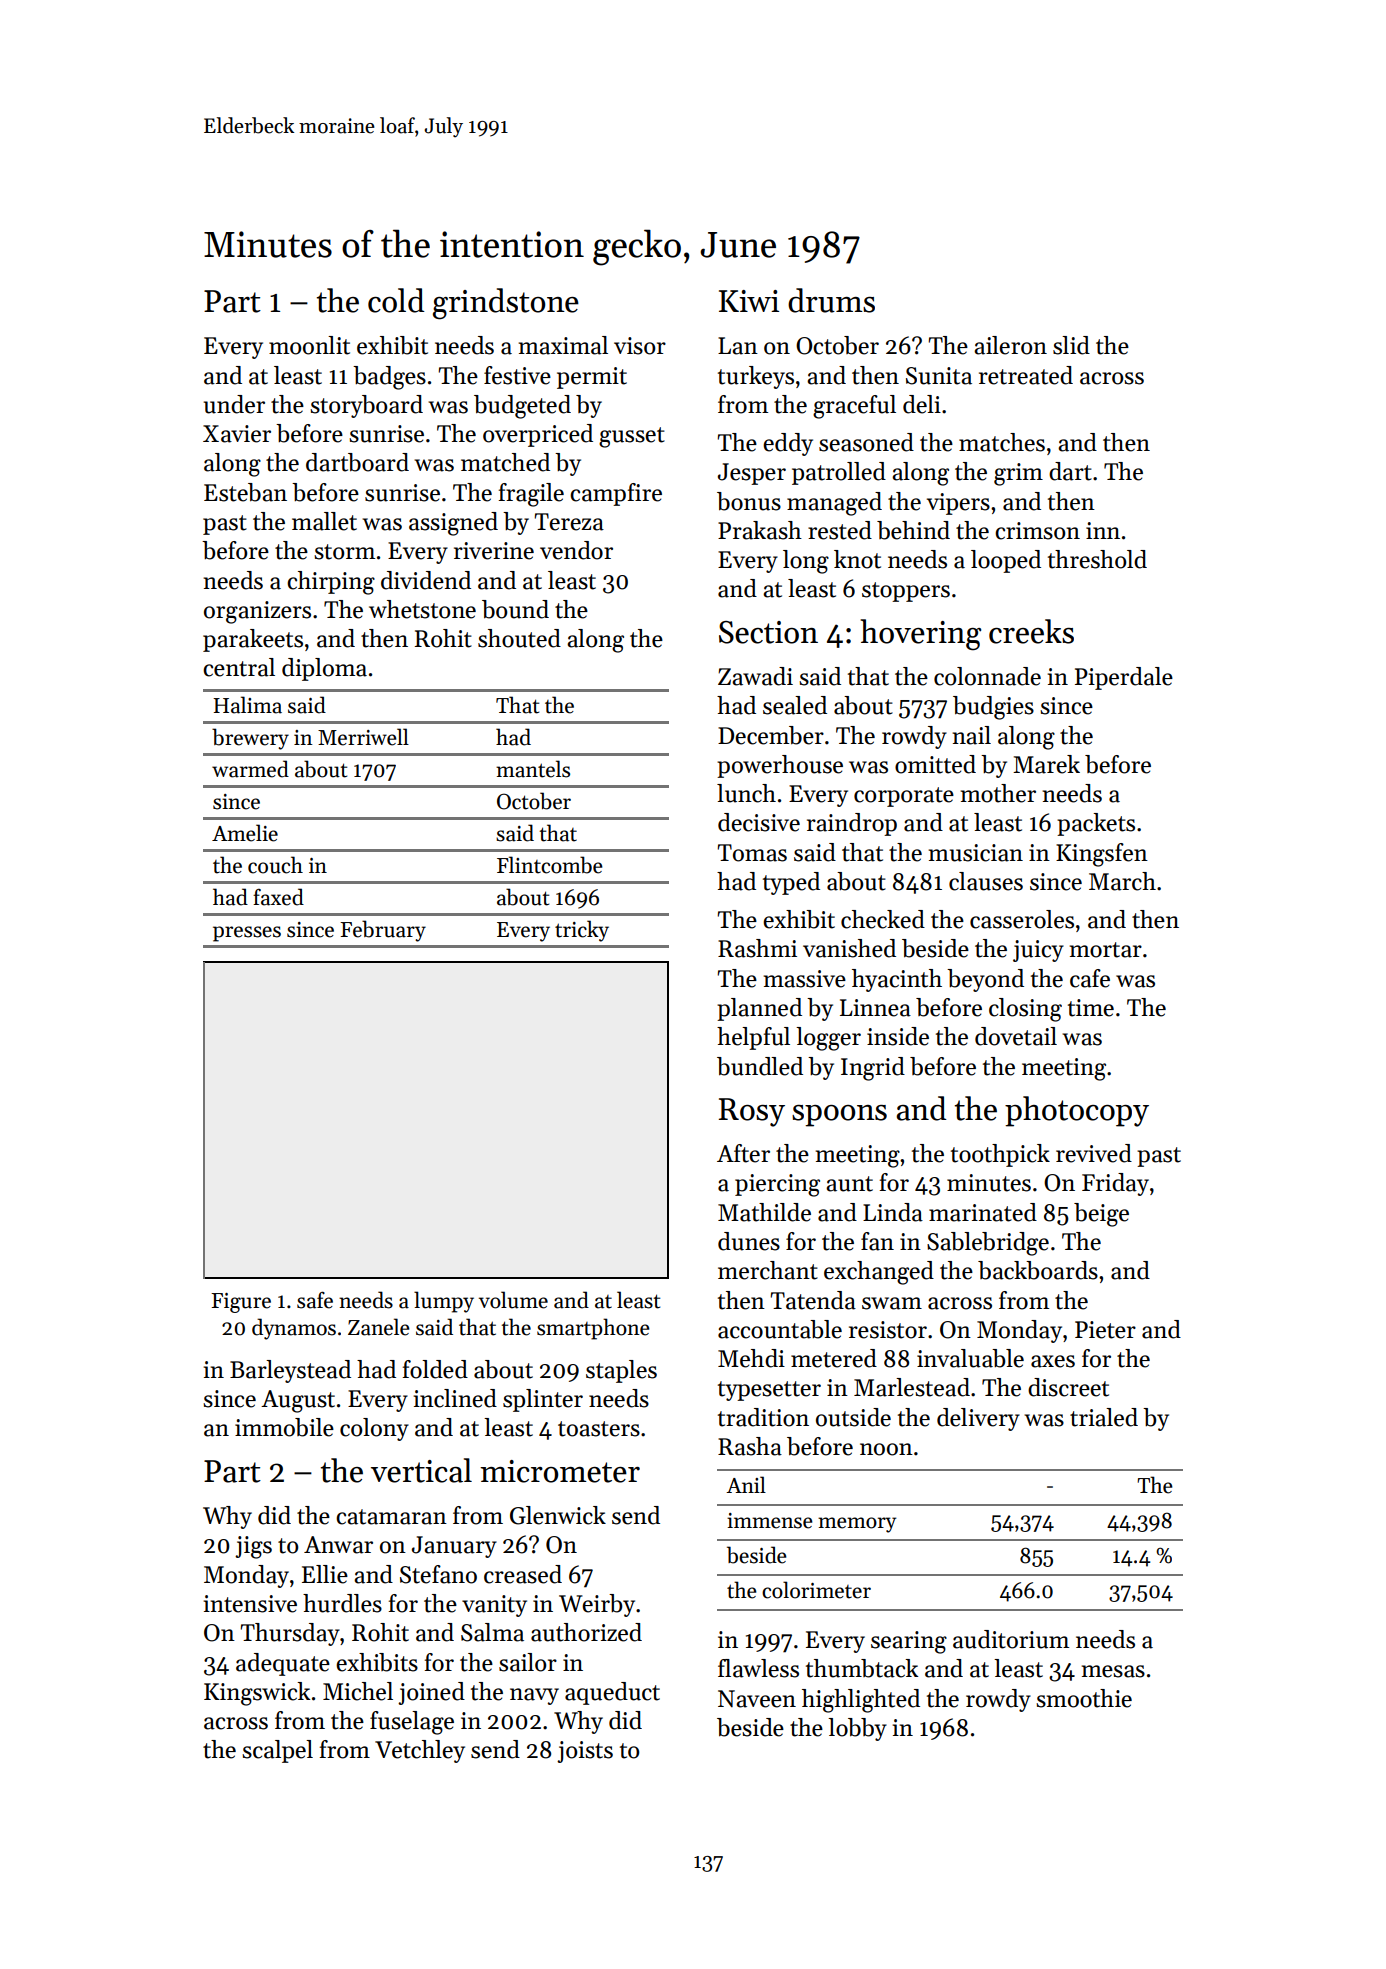 Image resolution: width=1386 pixels, height=1969 pixels. Describe the element at coordinates (506, 304) in the document. I see `grindstone` at that location.
